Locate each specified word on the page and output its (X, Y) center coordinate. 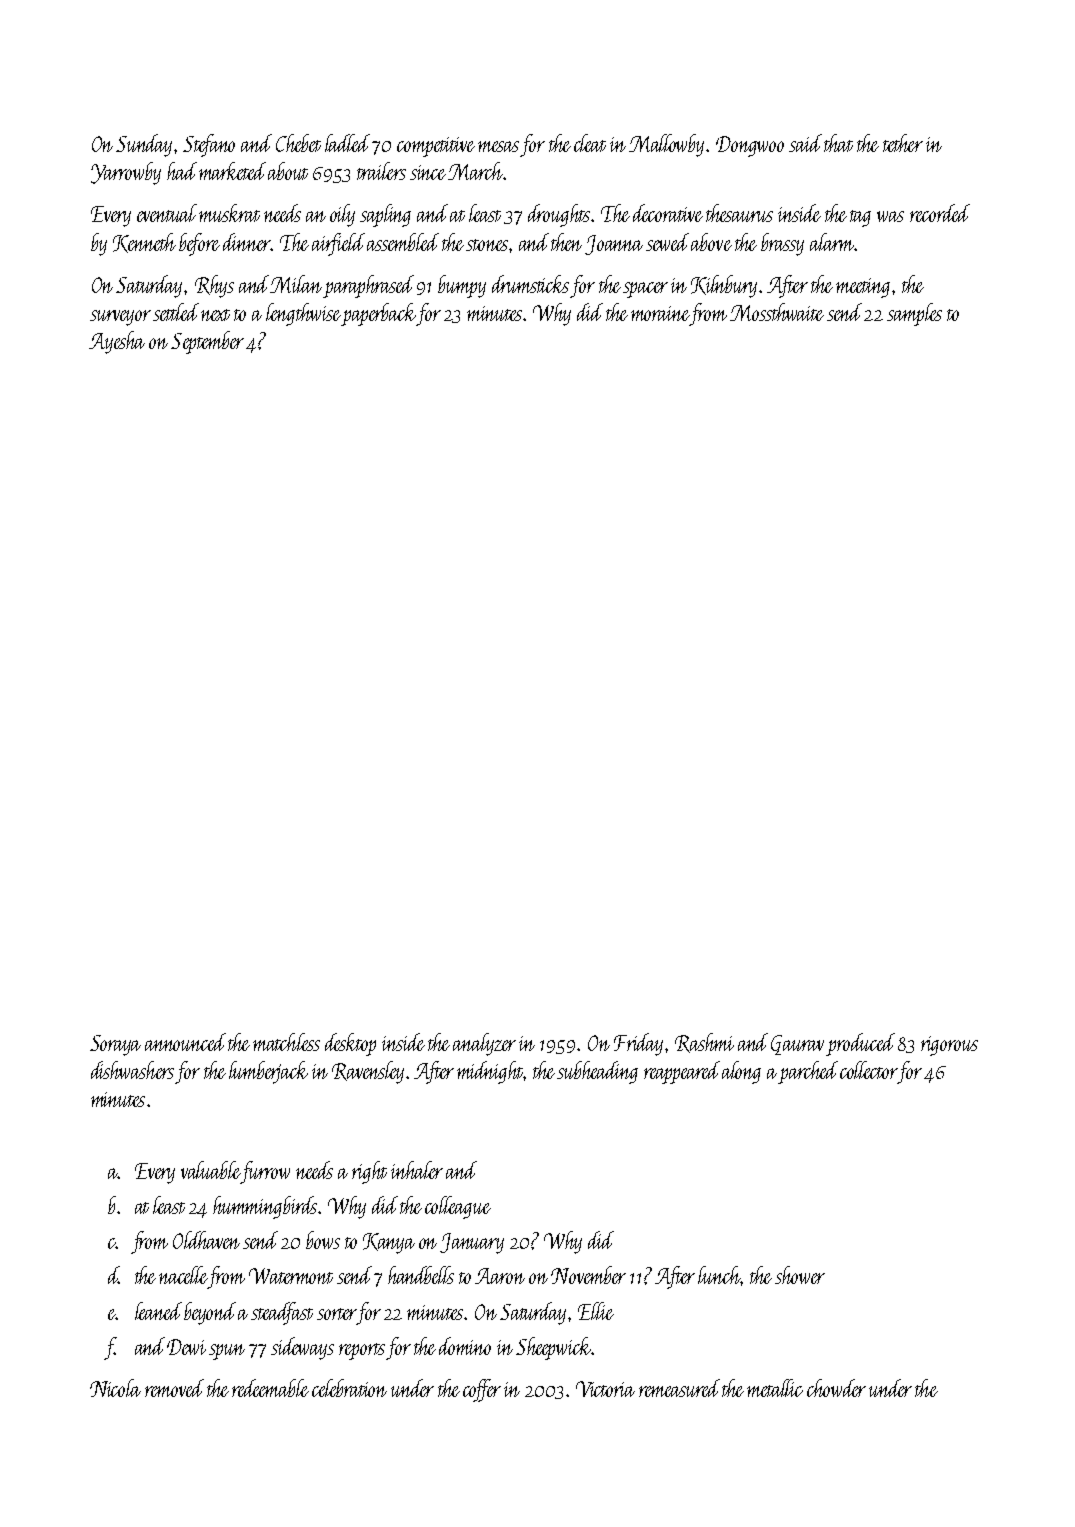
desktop (350, 1044)
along (741, 1072)
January (472, 1243)
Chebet (298, 143)
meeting (863, 288)
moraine (660, 313)
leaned (158, 1311)
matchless (286, 1042)
